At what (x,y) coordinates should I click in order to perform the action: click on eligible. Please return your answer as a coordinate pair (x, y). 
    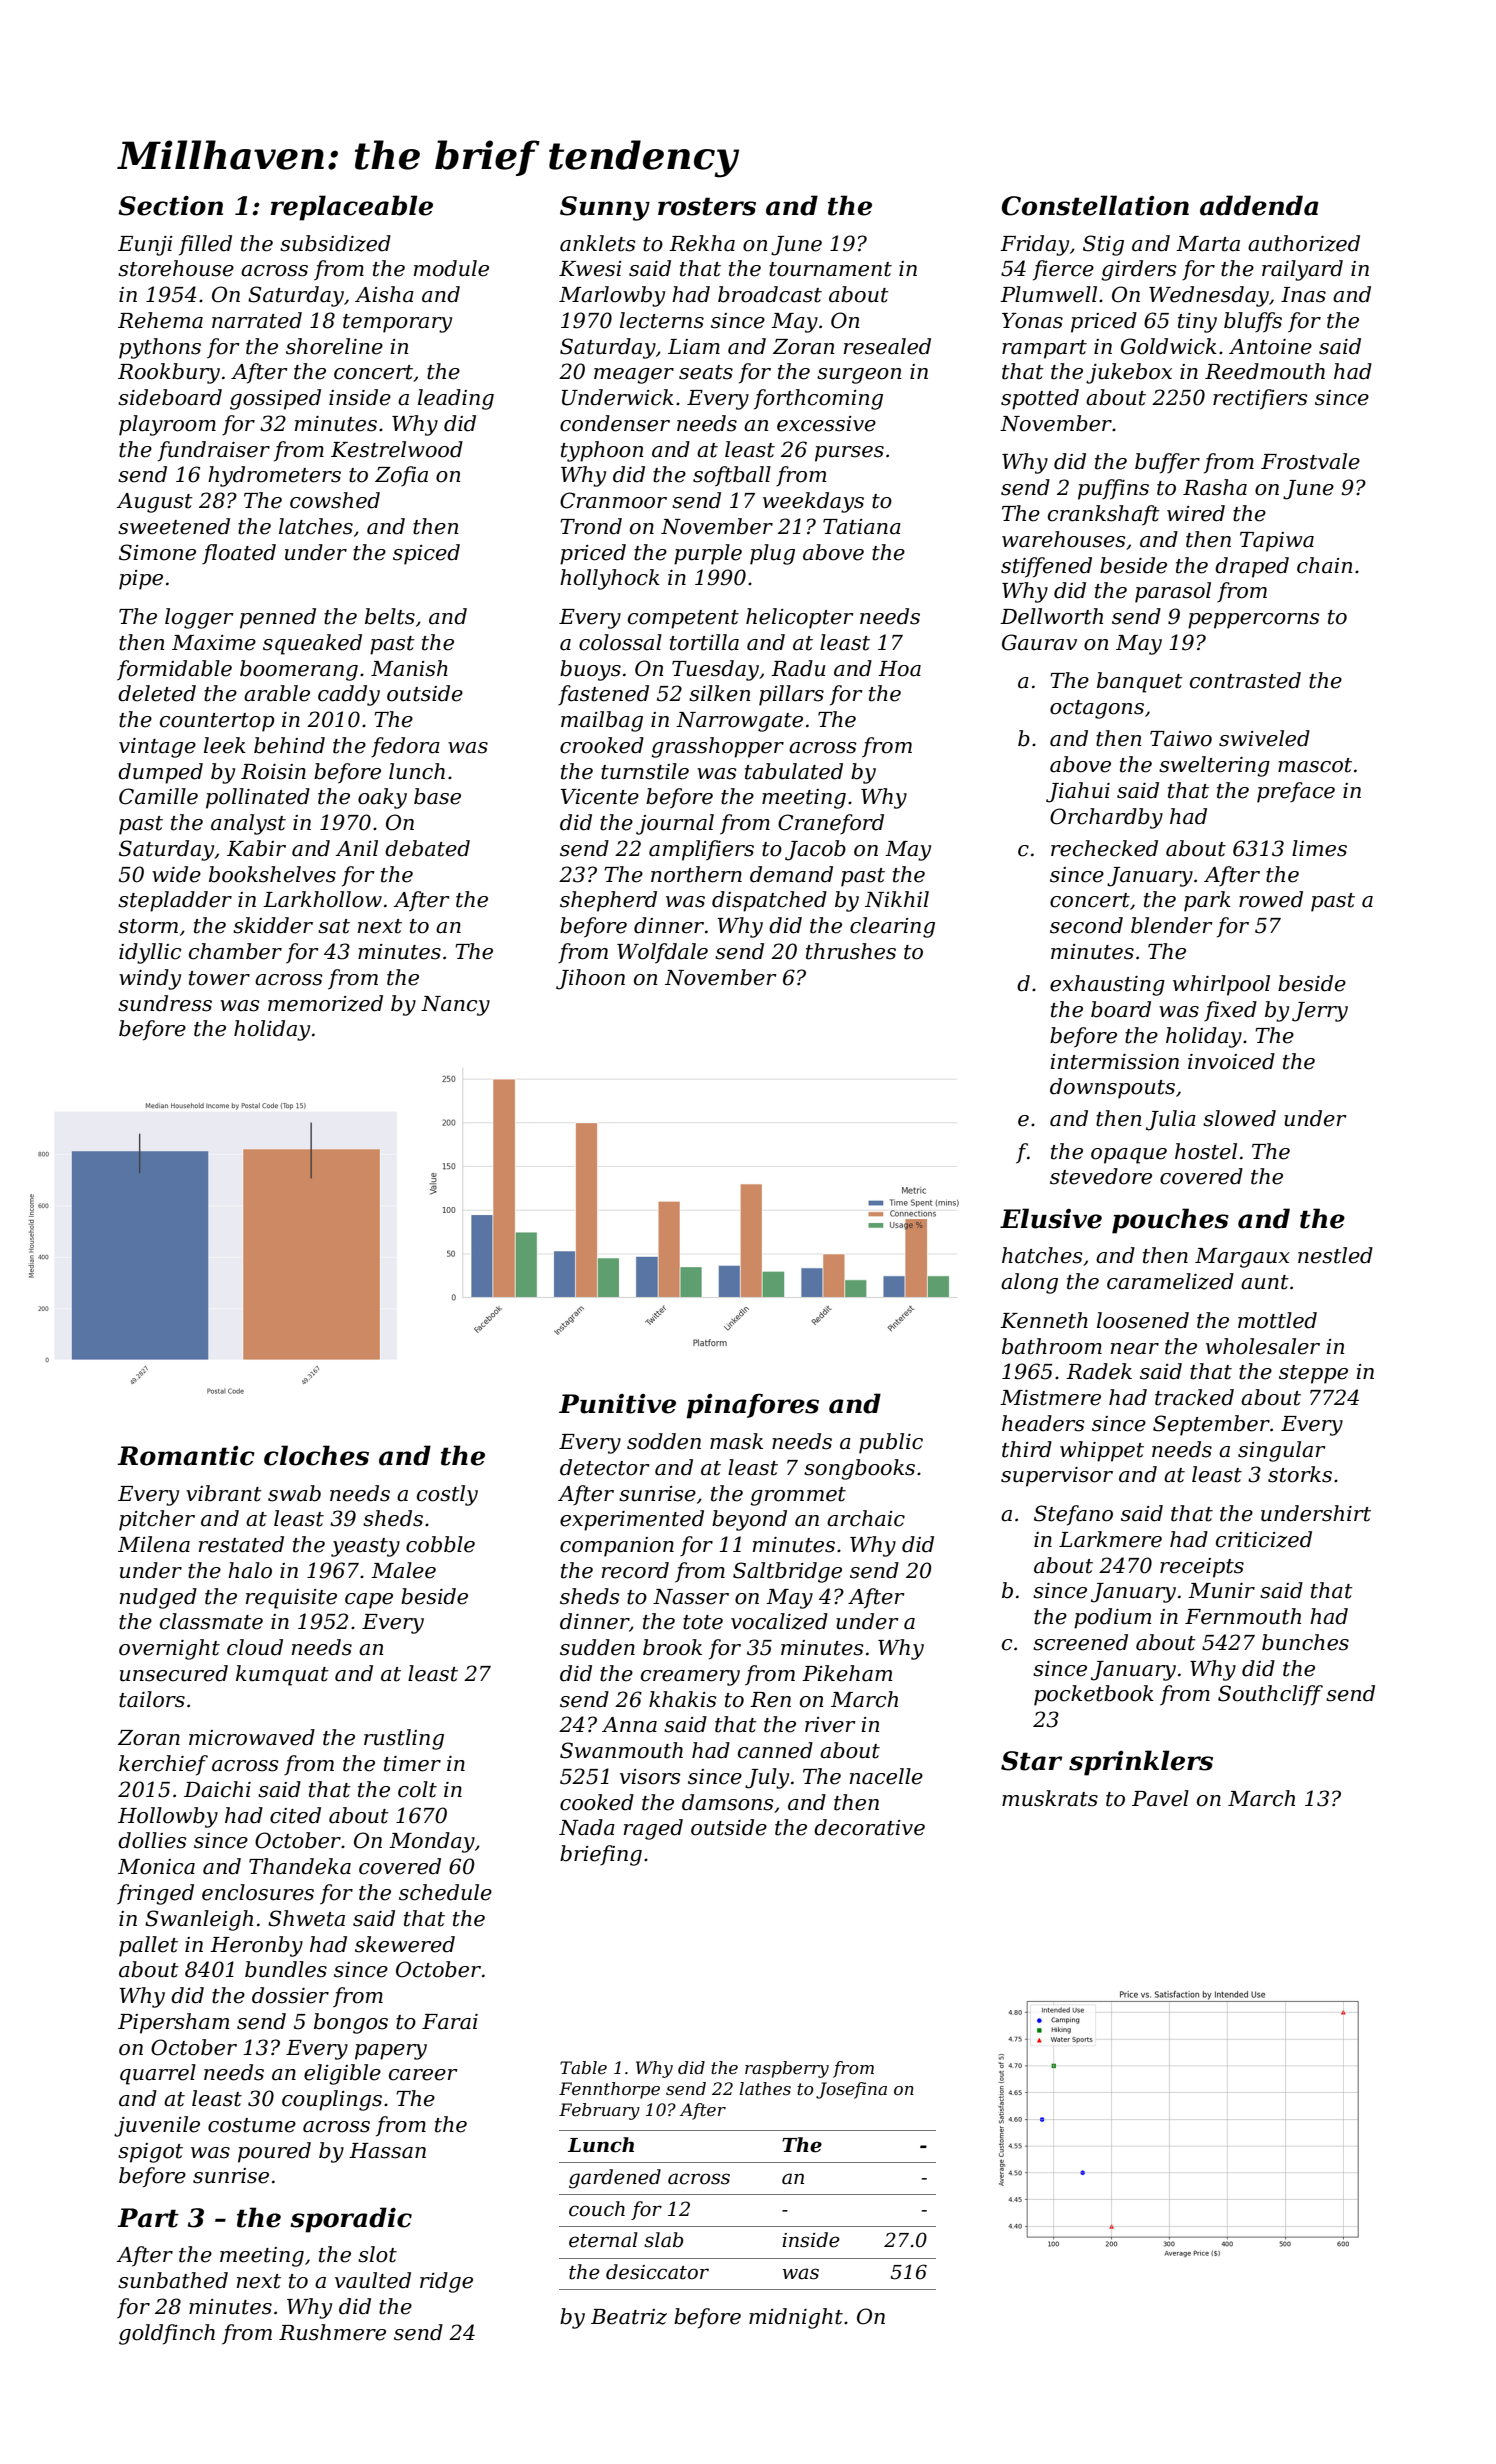
    Looking at the image, I should click on (342, 2074).
